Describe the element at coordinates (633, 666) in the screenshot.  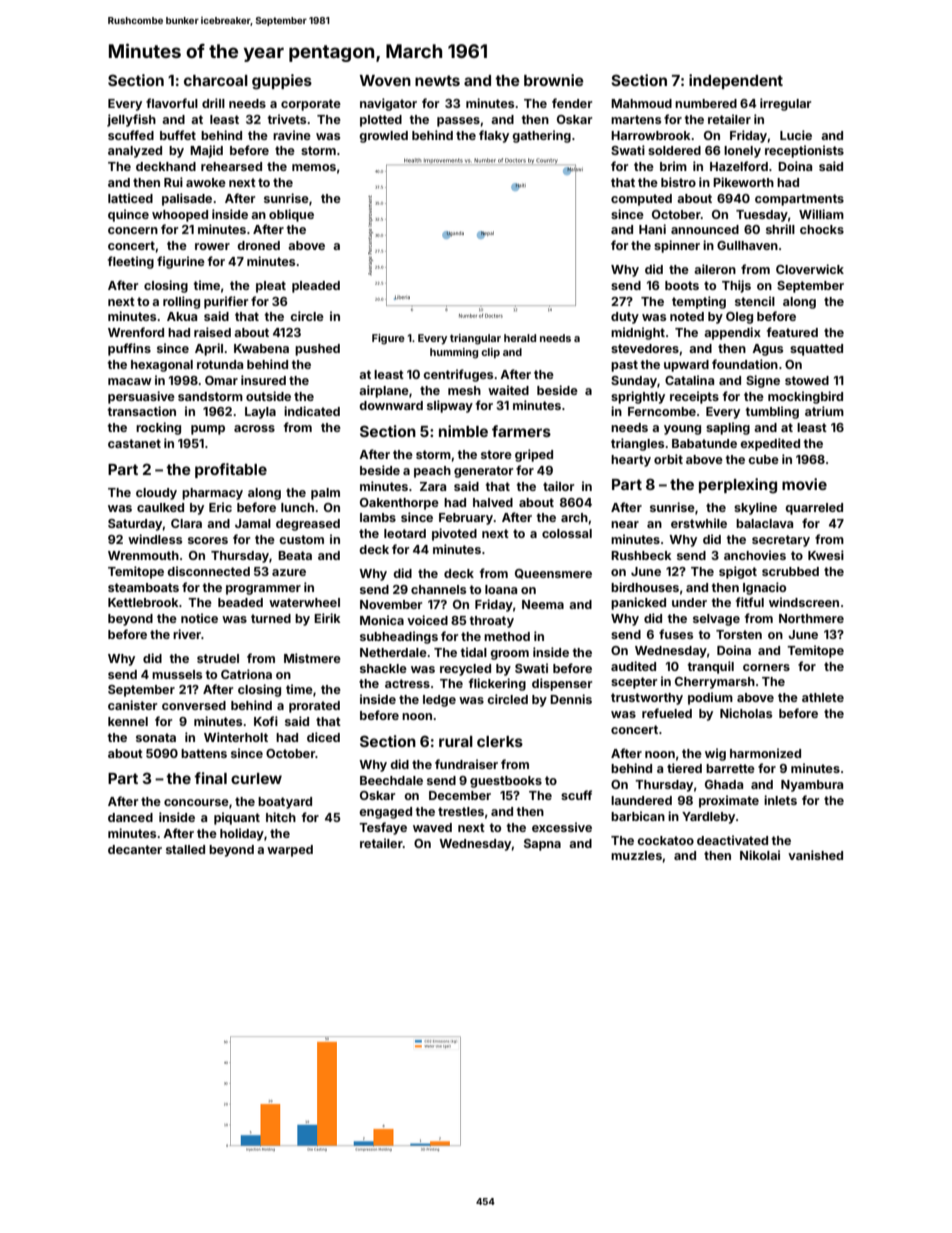
I see `audited` at that location.
